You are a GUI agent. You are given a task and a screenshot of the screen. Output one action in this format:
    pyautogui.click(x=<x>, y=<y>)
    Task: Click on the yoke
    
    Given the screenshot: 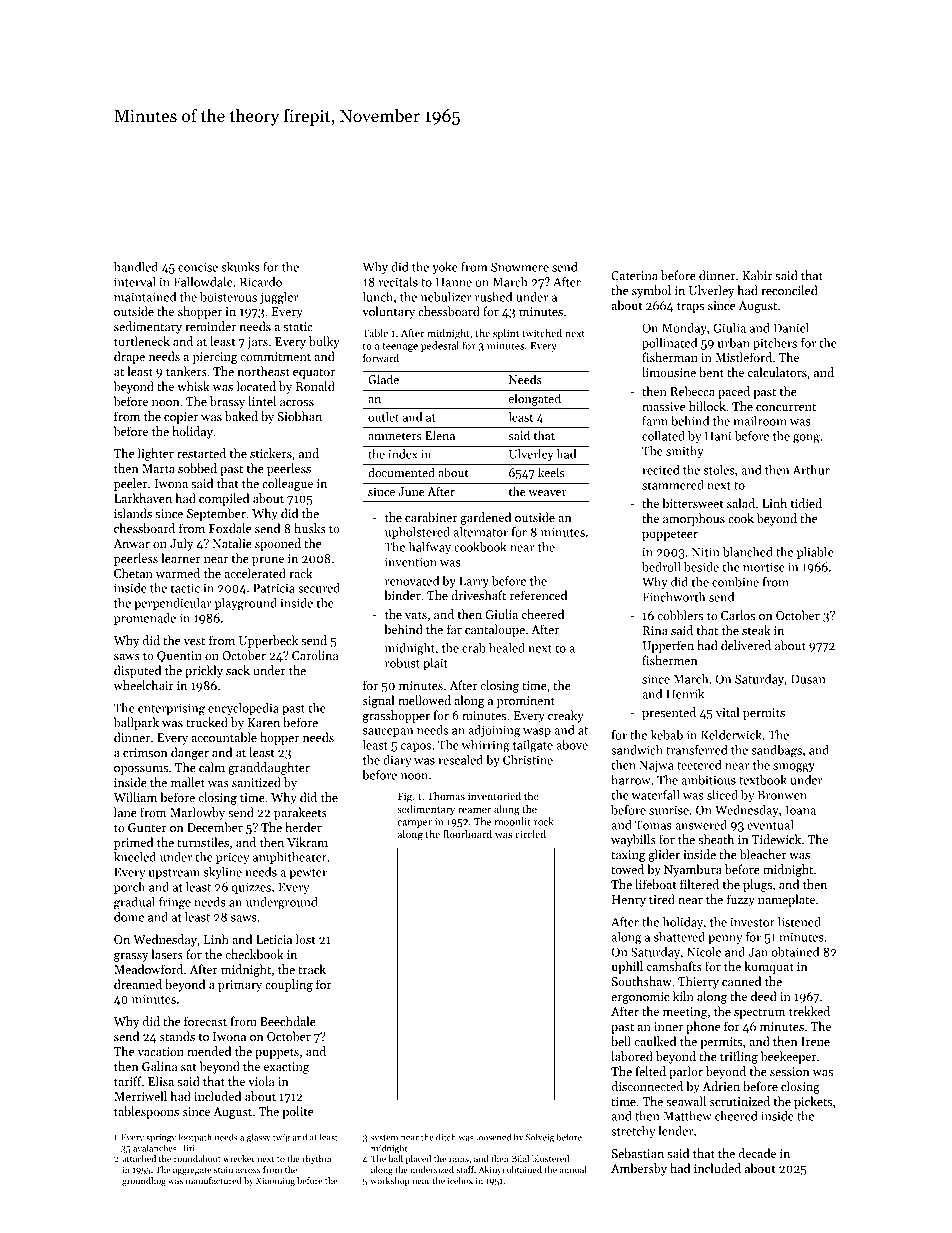 What is the action you would take?
    pyautogui.click(x=445, y=268)
